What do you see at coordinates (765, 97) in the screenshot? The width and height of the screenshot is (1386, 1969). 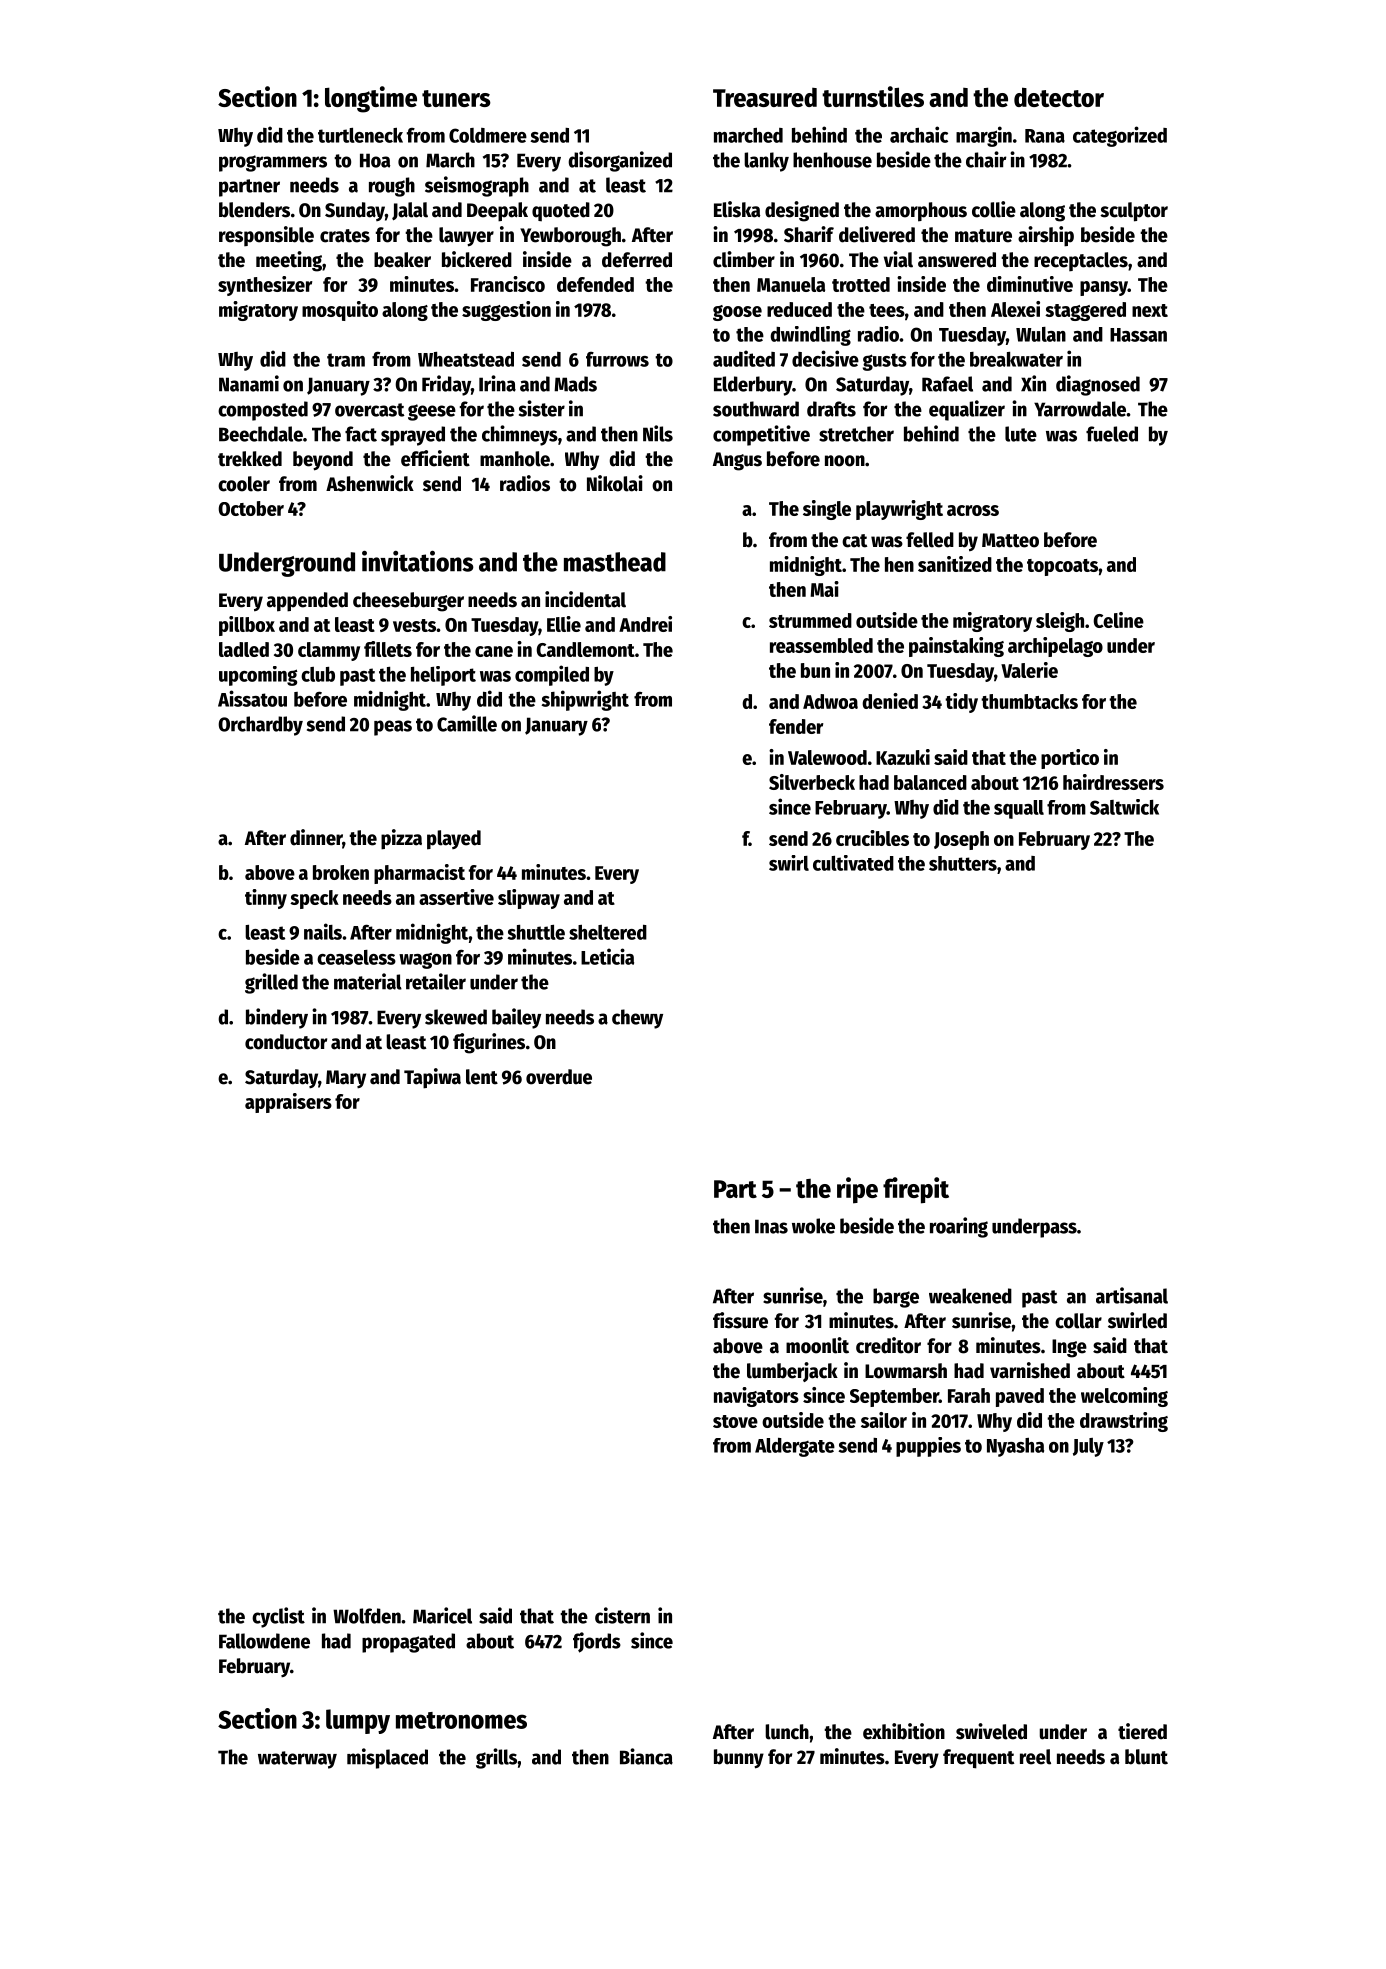 I see `Treasured` at bounding box center [765, 97].
